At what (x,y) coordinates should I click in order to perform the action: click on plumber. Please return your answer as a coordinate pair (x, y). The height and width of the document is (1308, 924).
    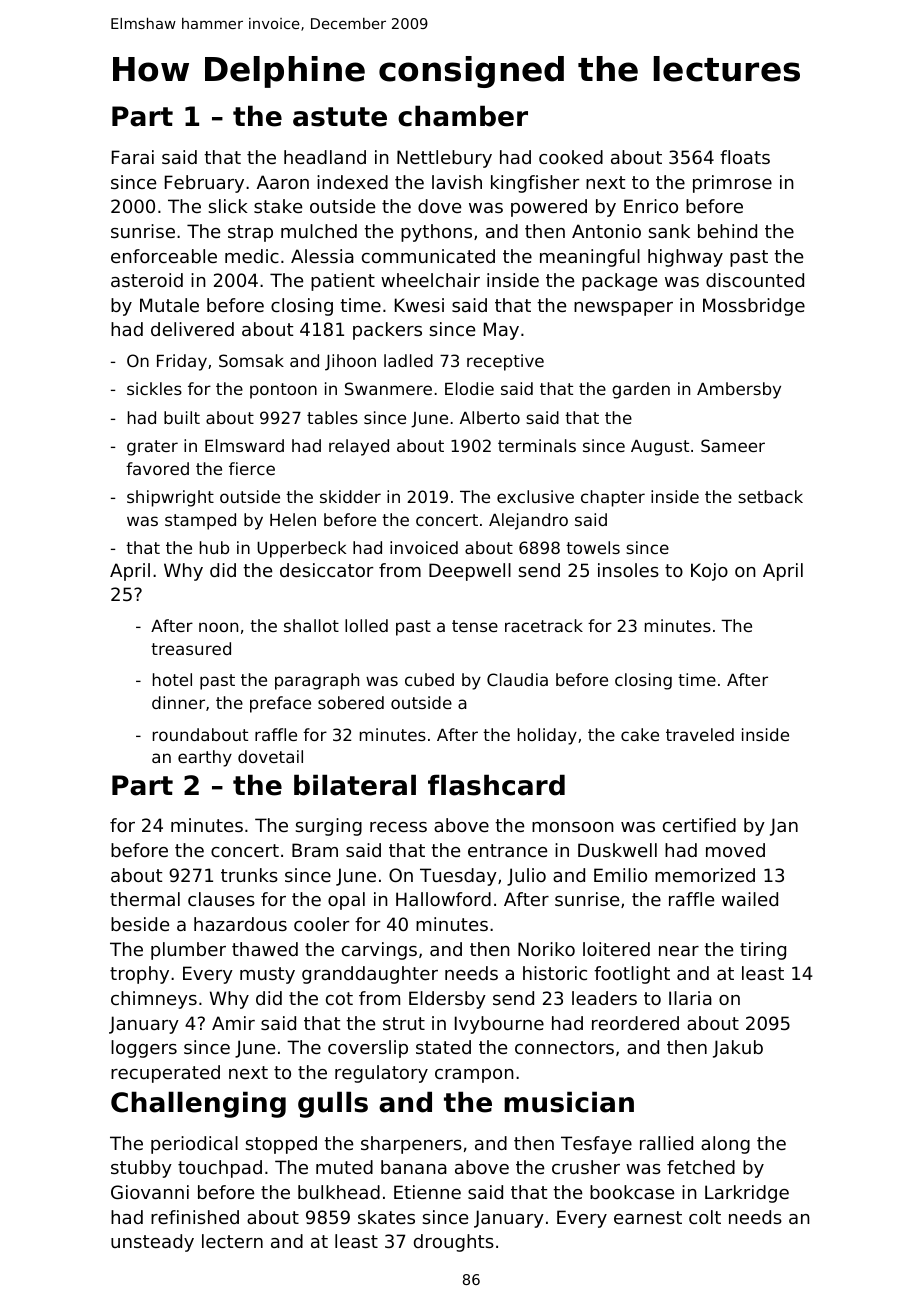
    Looking at the image, I should click on (188, 951).
